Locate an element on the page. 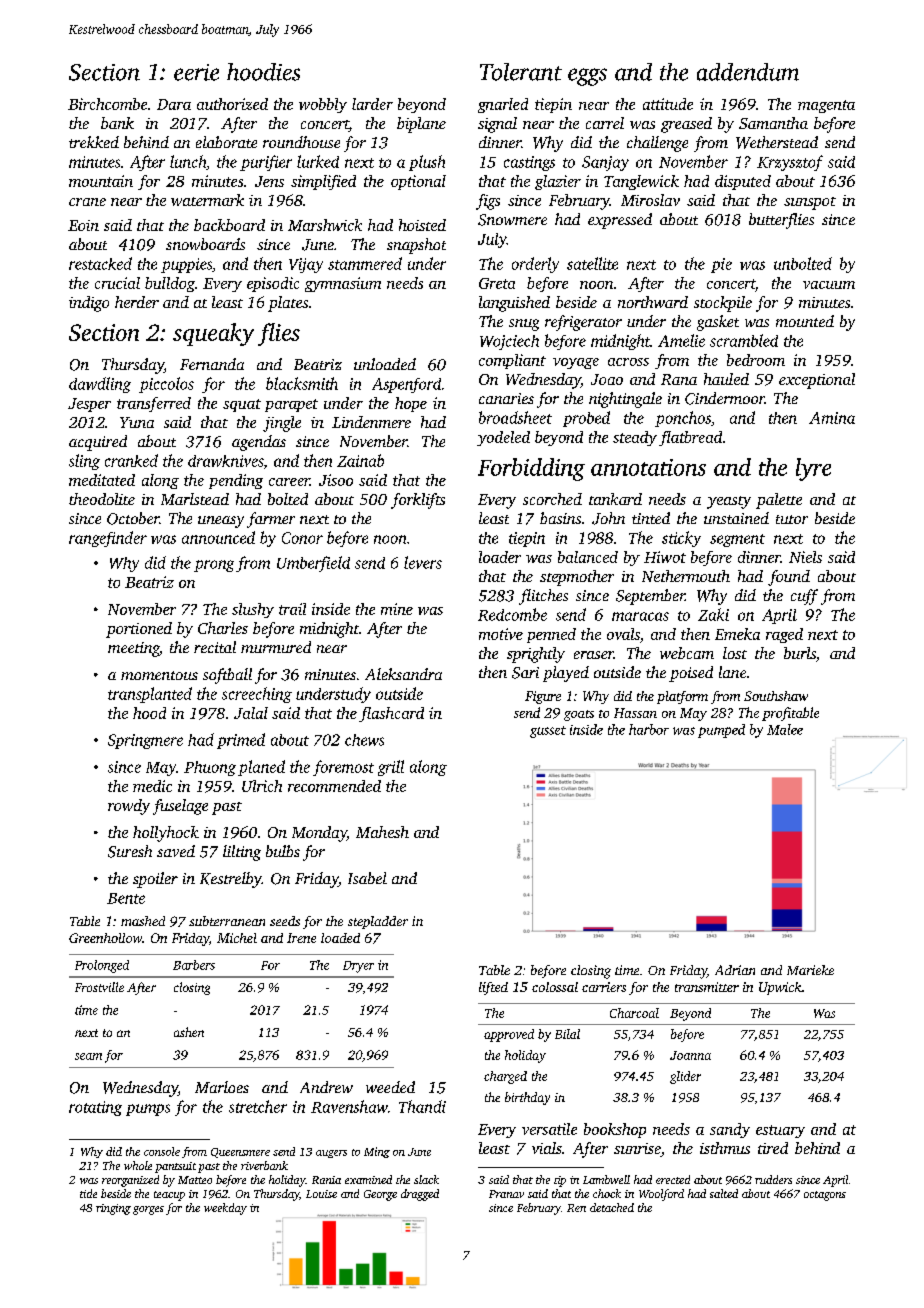  ringing is located at coordinates (113, 1209).
